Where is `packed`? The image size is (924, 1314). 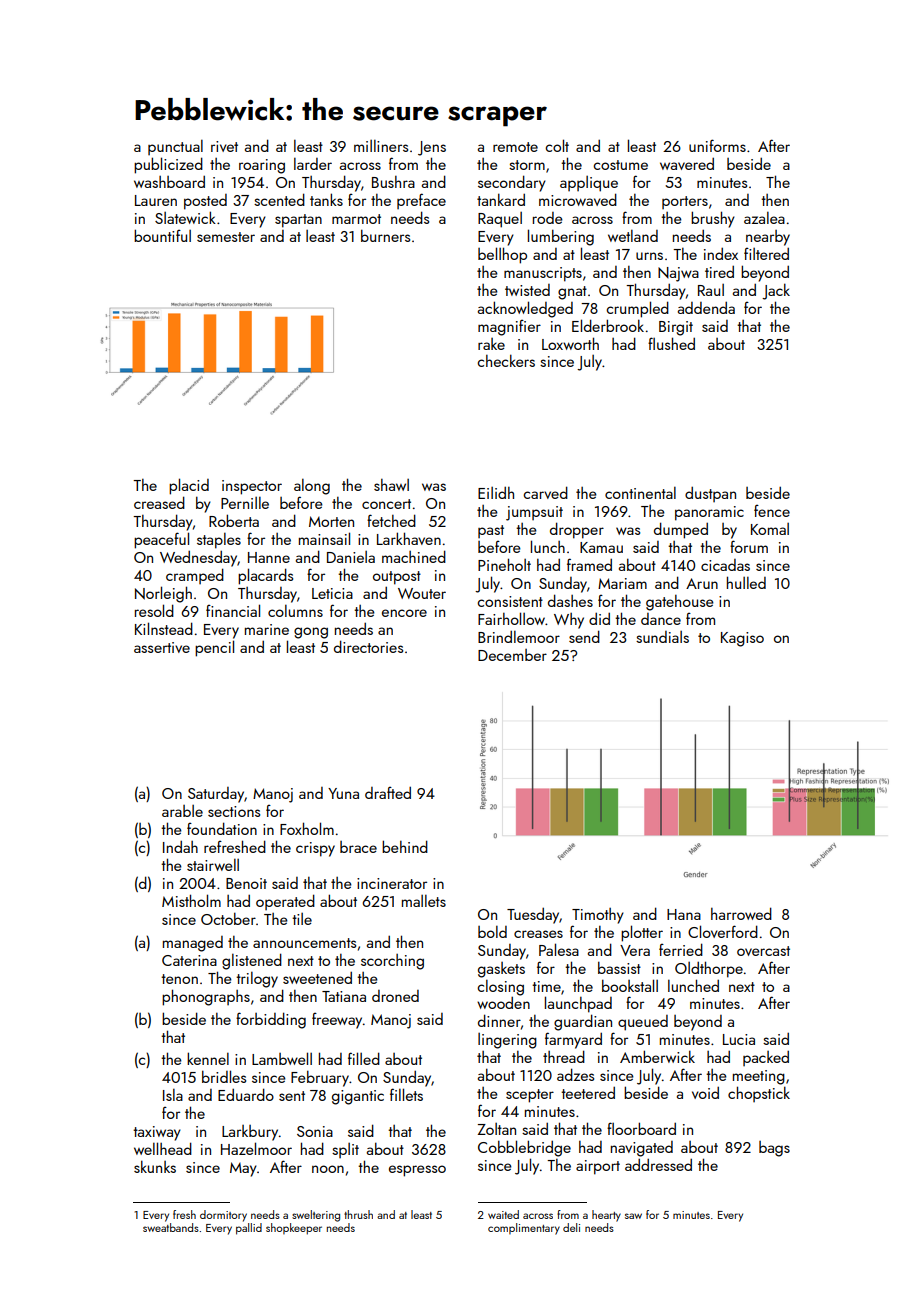
packed is located at coordinates (766, 1058).
